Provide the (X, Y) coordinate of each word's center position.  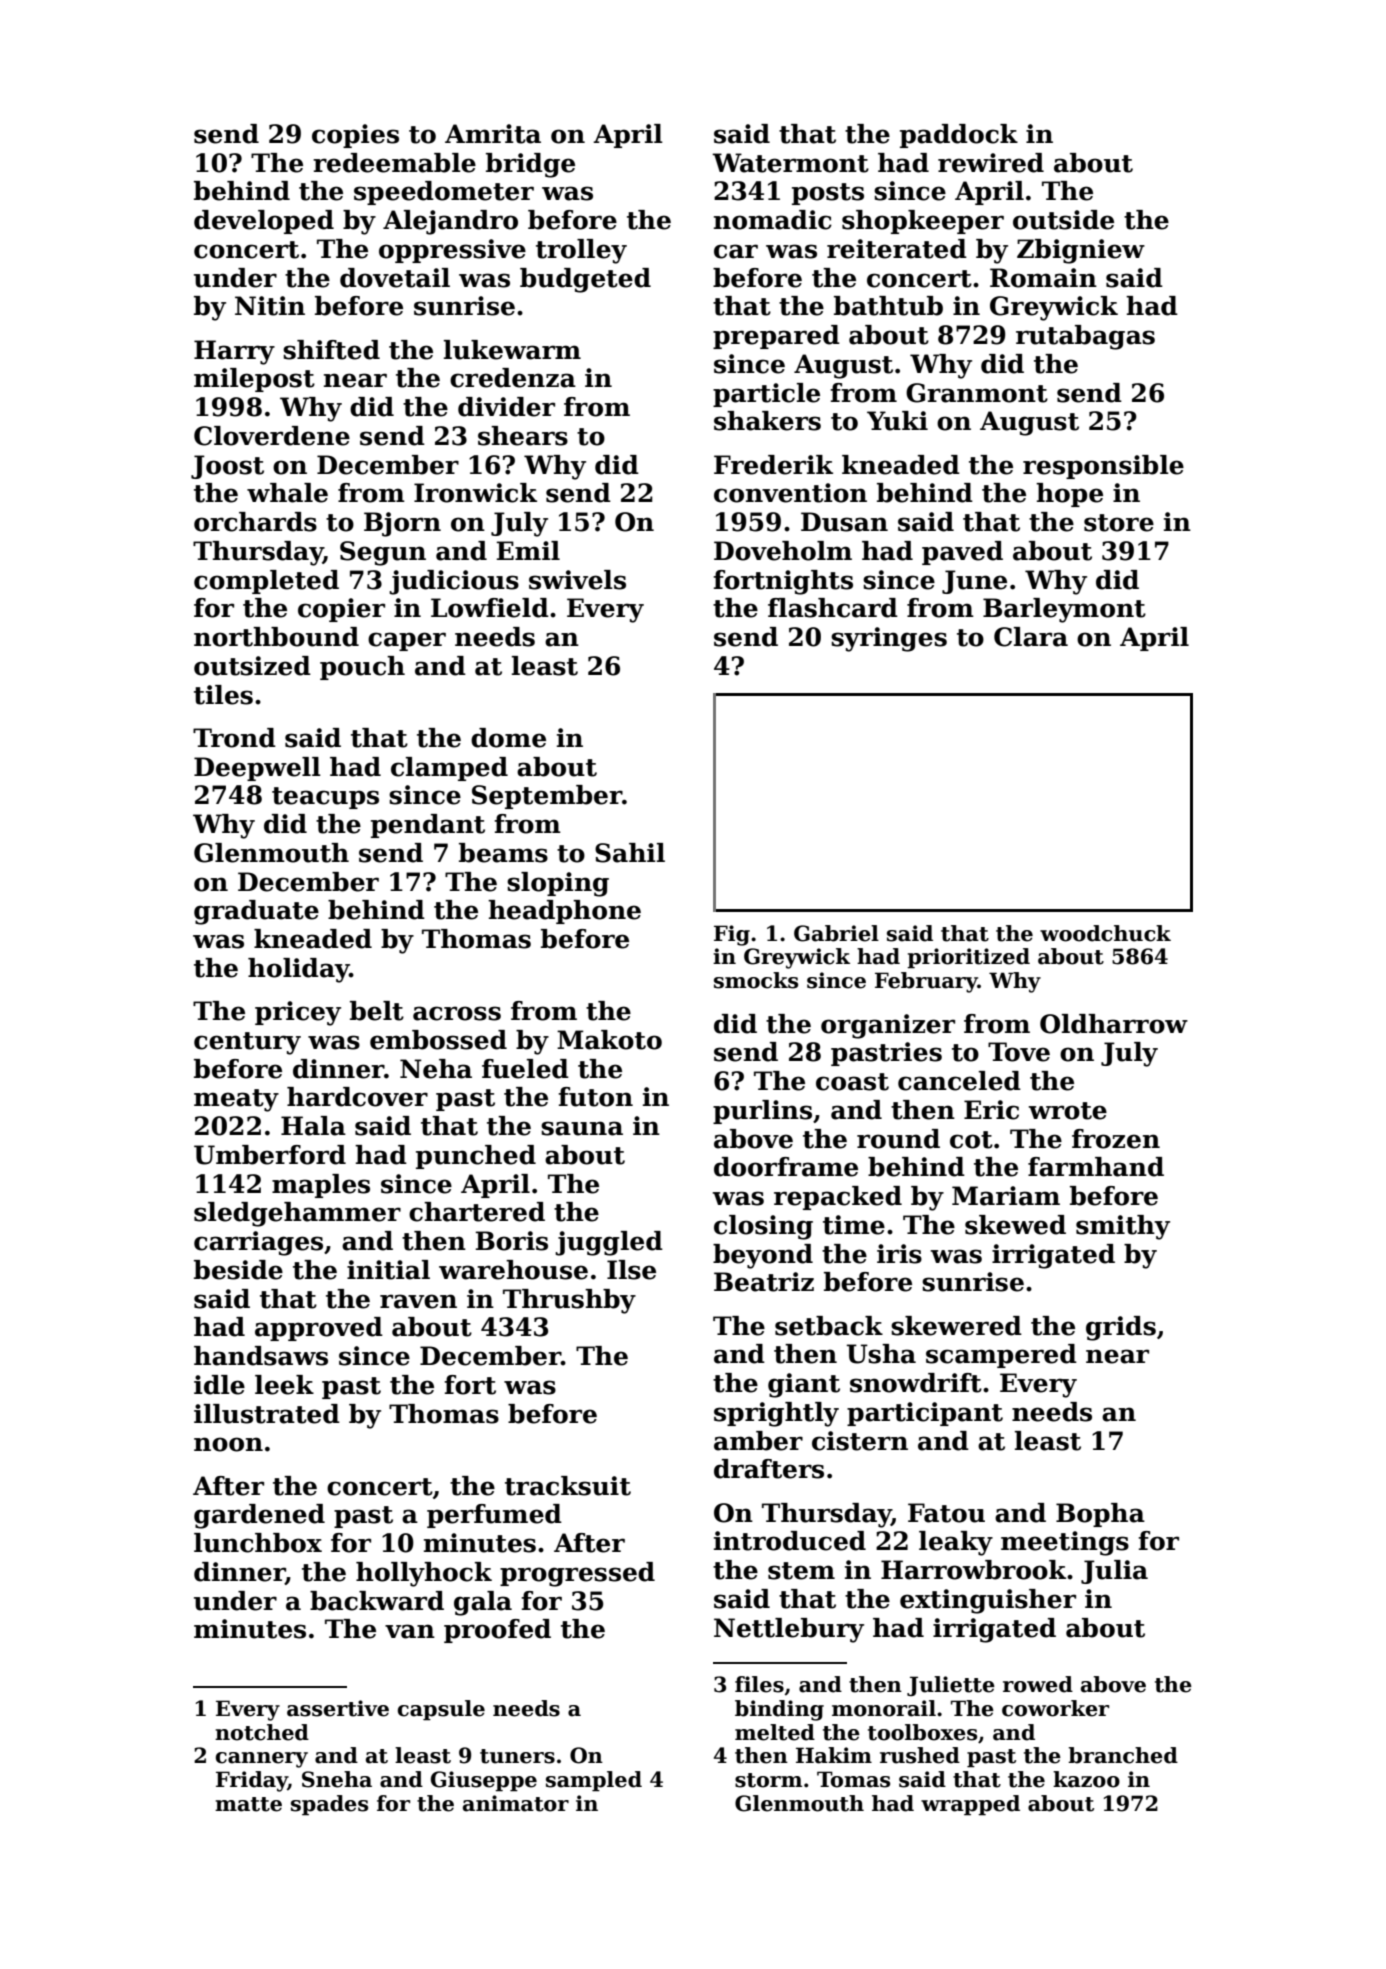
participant (925, 1414)
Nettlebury (789, 1630)
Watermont (790, 163)
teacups (325, 798)
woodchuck (1105, 933)
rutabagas (1085, 337)
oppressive (452, 251)
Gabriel (836, 933)
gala (483, 1603)
